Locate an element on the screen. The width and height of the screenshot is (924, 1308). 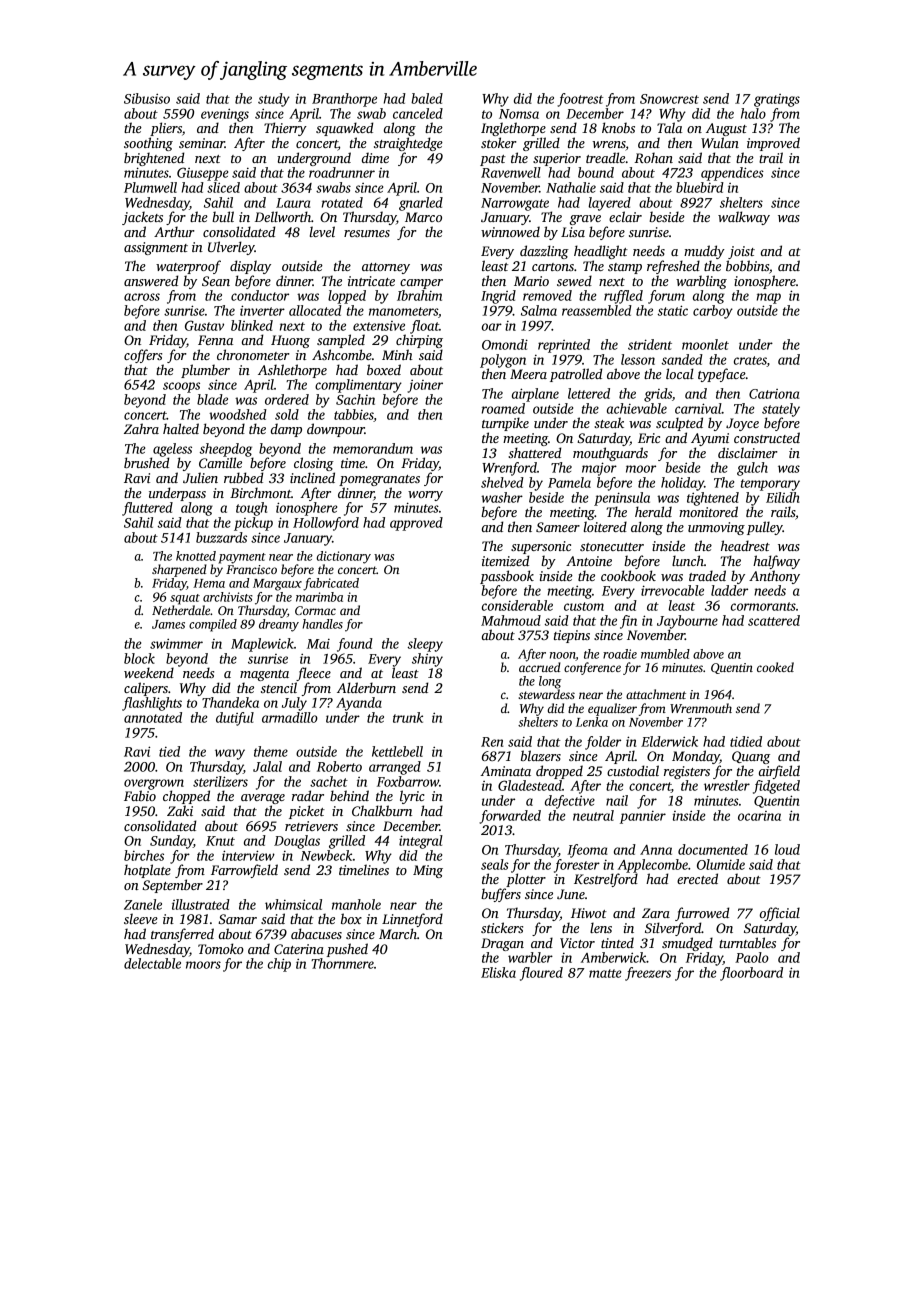
study is located at coordinates (274, 100).
